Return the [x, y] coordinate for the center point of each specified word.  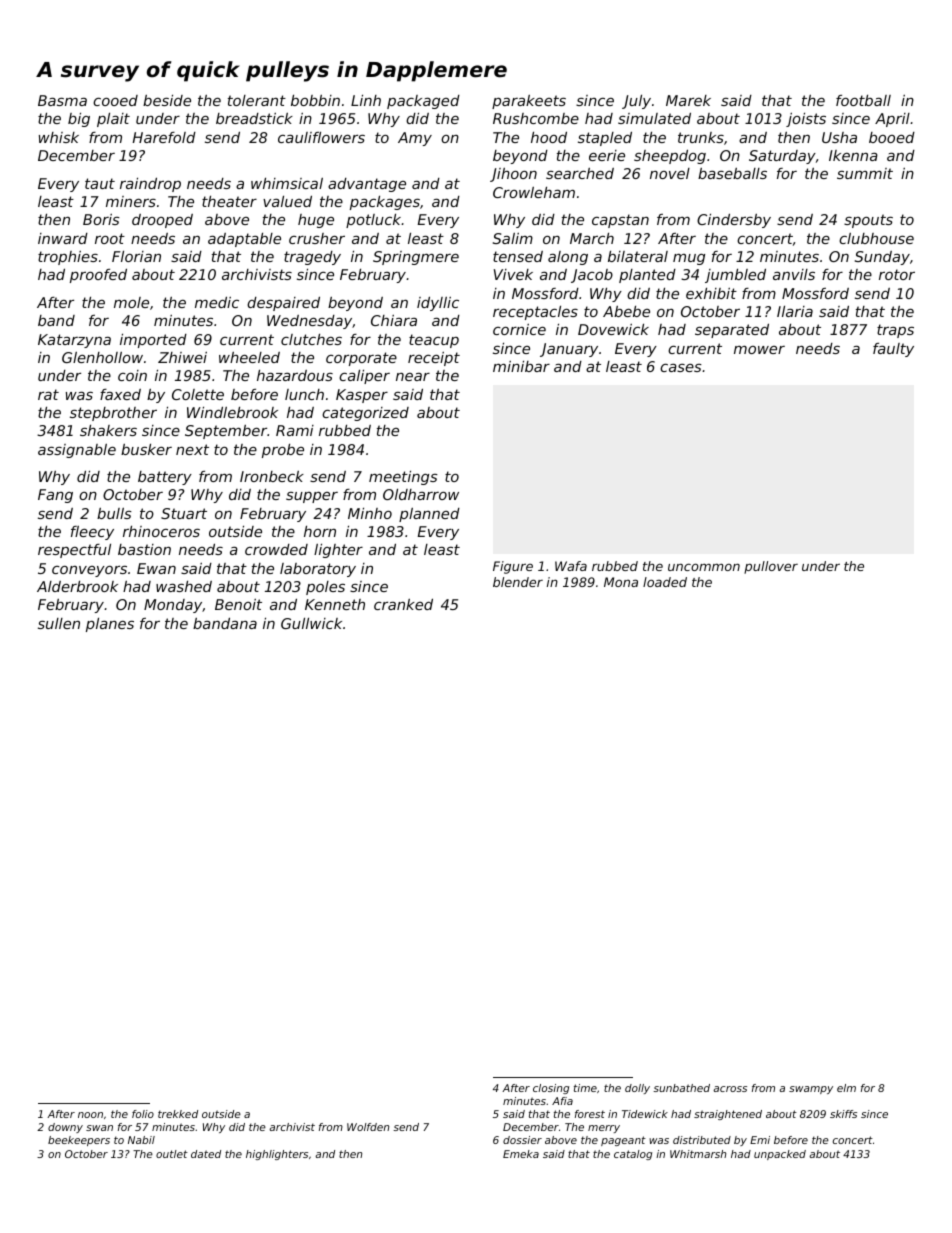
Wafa [571, 566]
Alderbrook [77, 586]
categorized [365, 414]
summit [865, 173]
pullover [771, 567]
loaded [665, 582]
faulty [893, 350]
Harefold [164, 137]
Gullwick [311, 623]
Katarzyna [74, 341]
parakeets [529, 102]
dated [206, 1154]
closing [551, 1089]
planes [110, 625]
